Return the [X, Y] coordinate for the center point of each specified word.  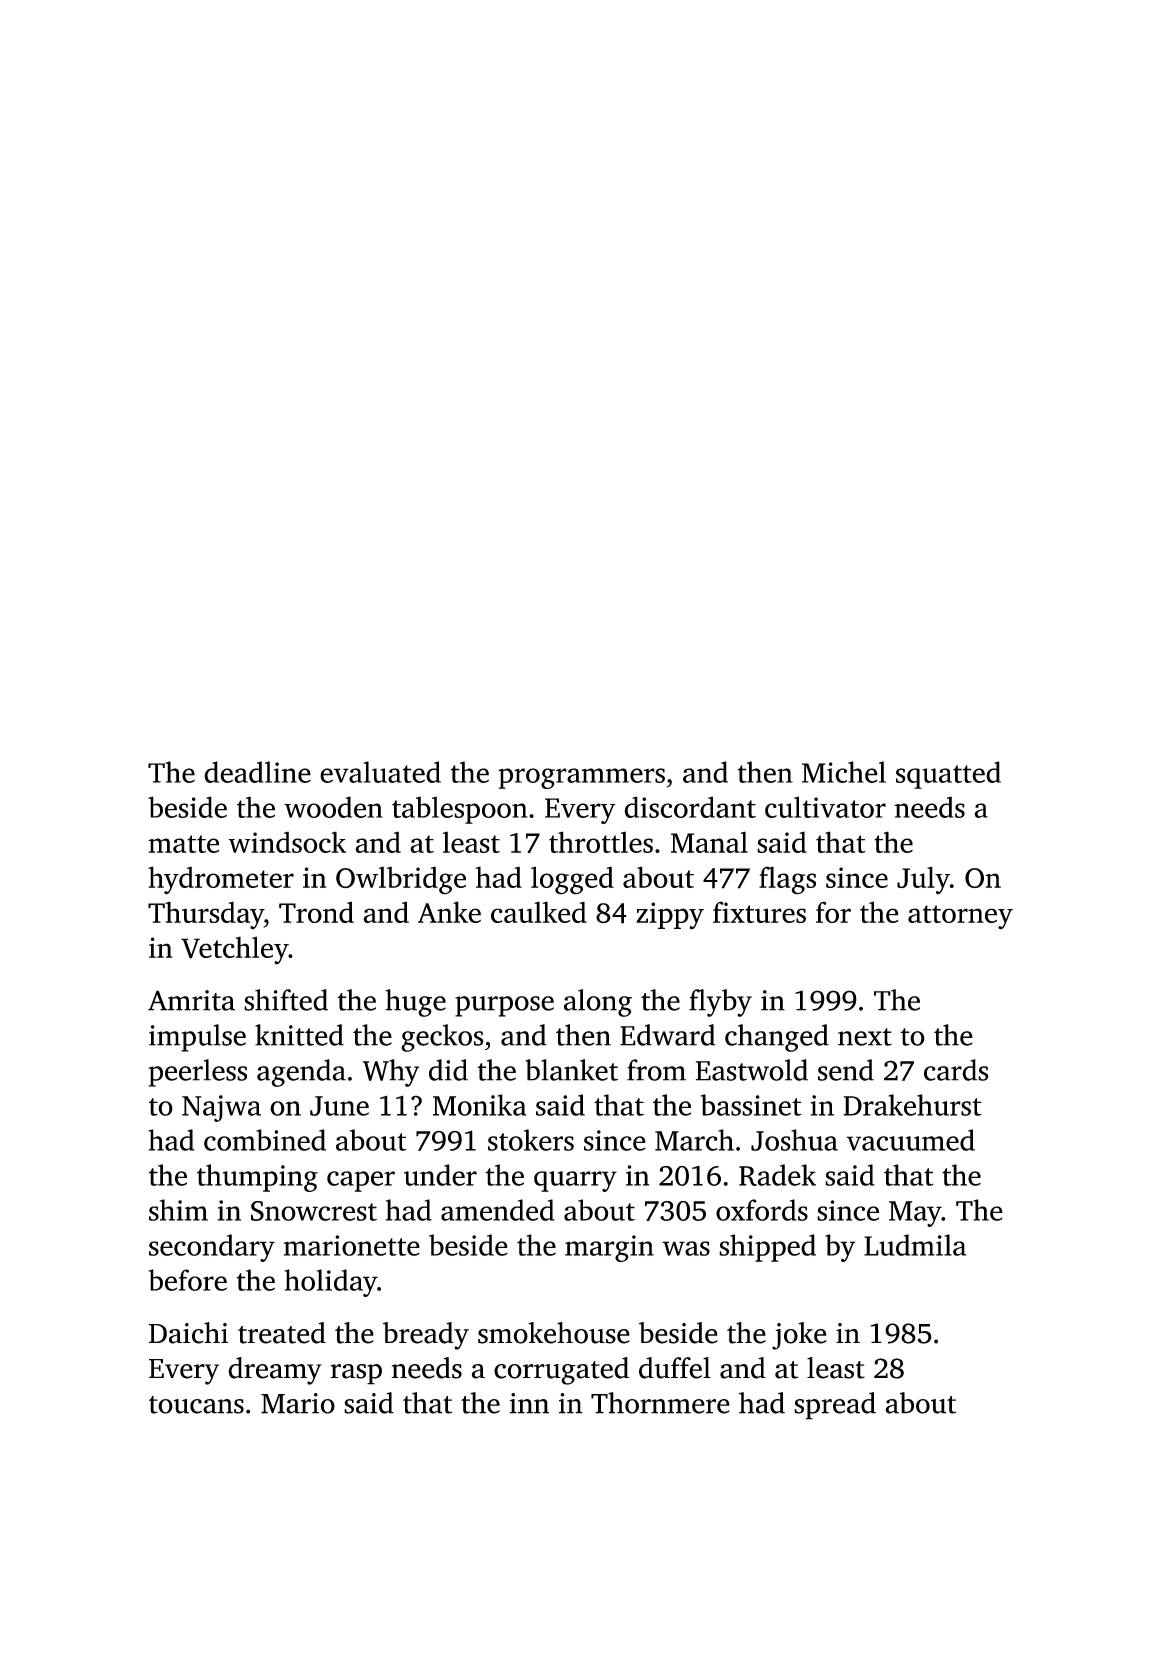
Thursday [206, 915]
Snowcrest [314, 1211]
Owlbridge [401, 880]
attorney [960, 917]
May [915, 1214]
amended [498, 1210]
